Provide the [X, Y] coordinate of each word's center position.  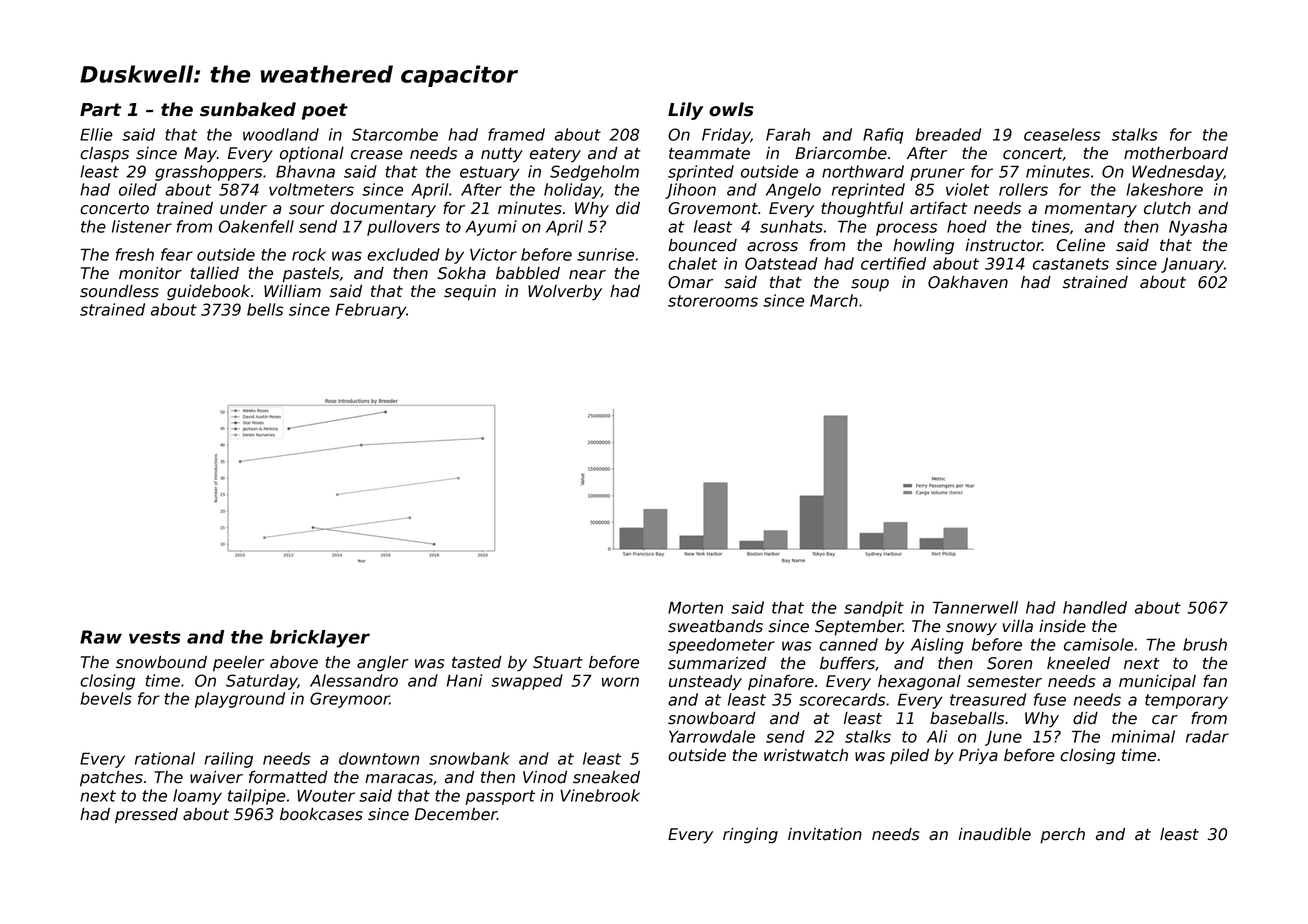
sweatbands [715, 626]
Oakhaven [968, 282]
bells [265, 309]
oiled [138, 189]
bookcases [321, 814]
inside [1062, 626]
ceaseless [1062, 134]
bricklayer [320, 639]
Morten [695, 608]
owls [731, 109]
